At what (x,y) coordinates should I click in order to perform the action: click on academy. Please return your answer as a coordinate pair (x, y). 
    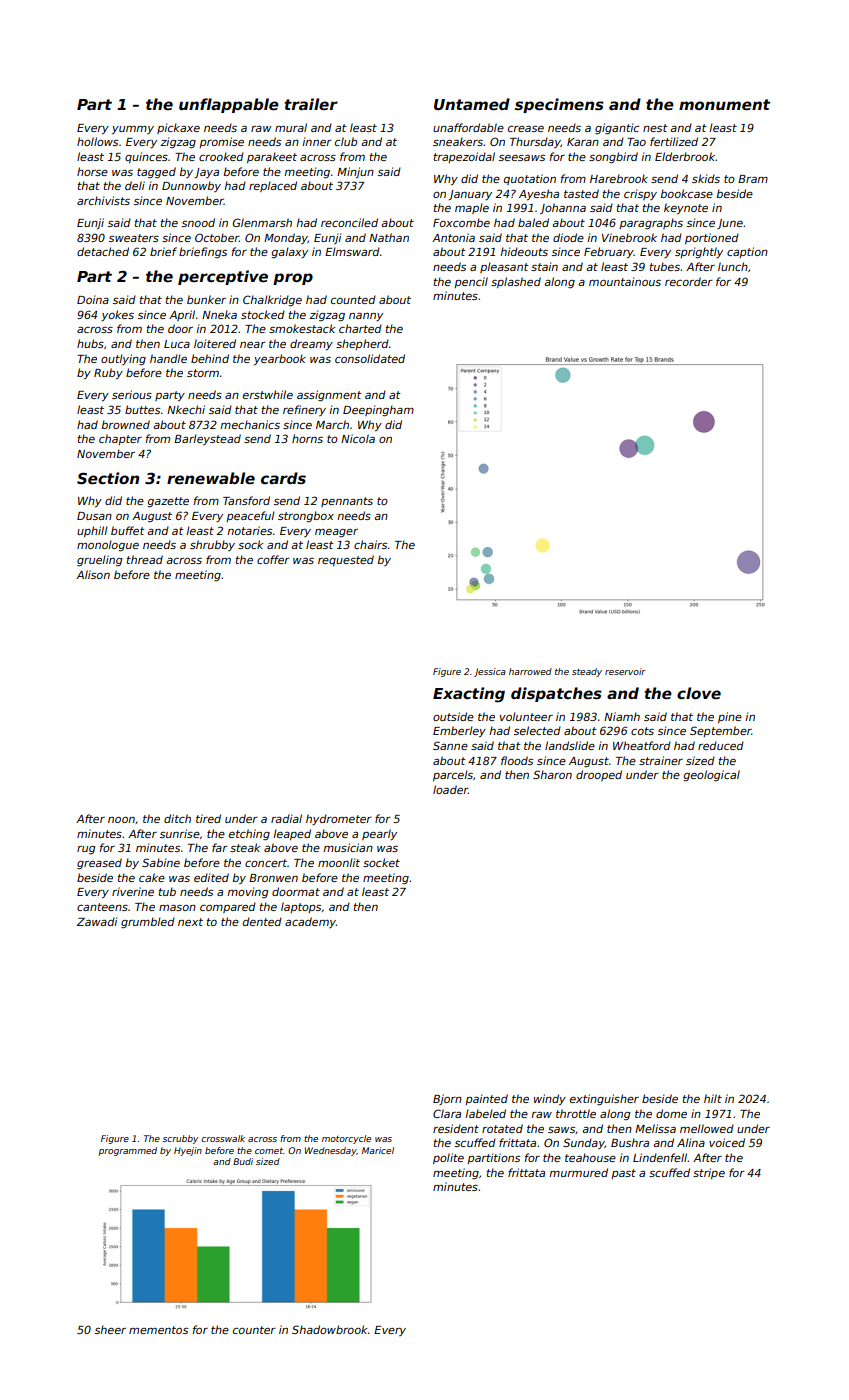
    Looking at the image, I should click on (310, 922).
